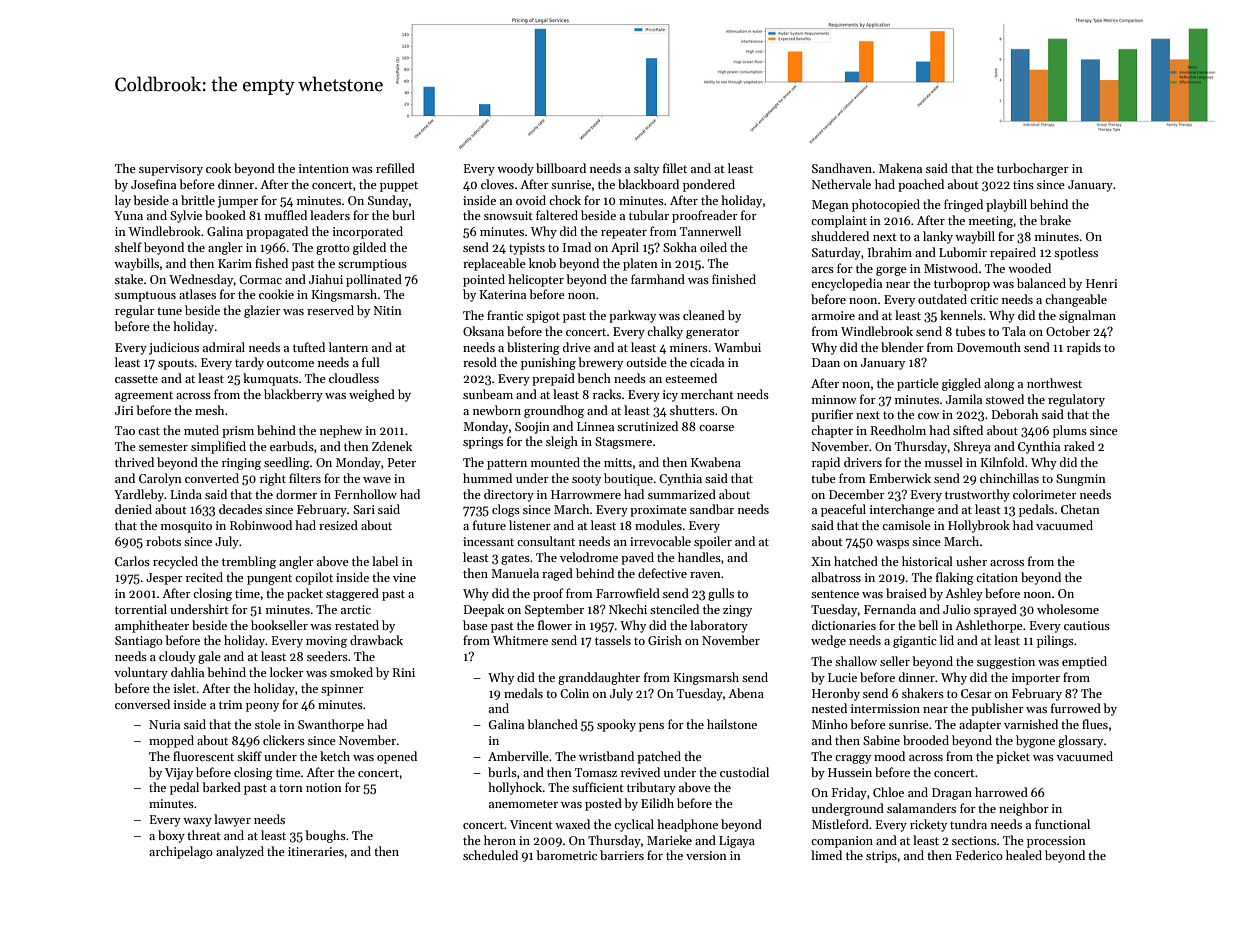  I want to click on turbocharger, so click(1033, 169).
